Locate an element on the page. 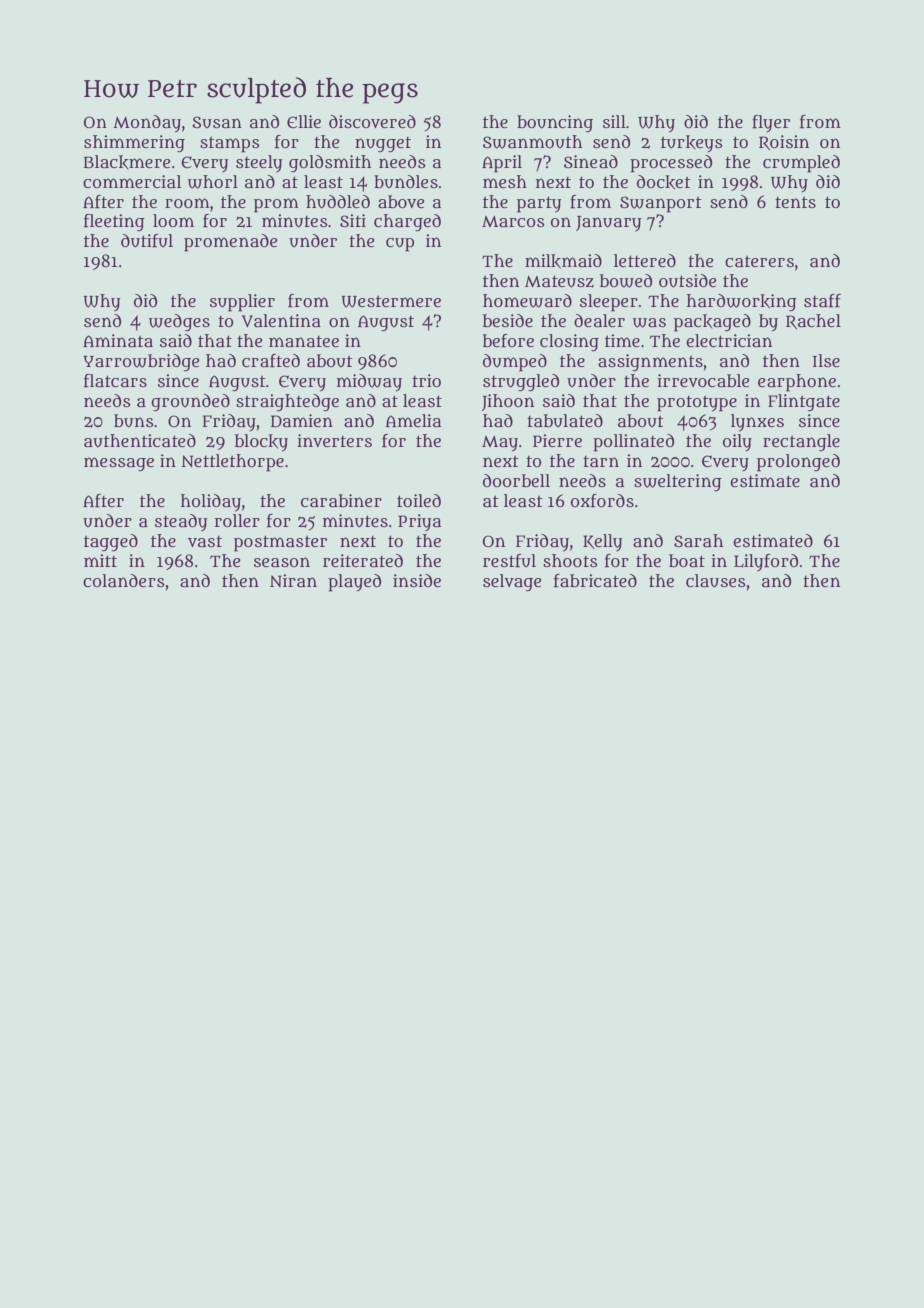 This page has width=924, height=1308. boat is located at coordinates (687, 560).
